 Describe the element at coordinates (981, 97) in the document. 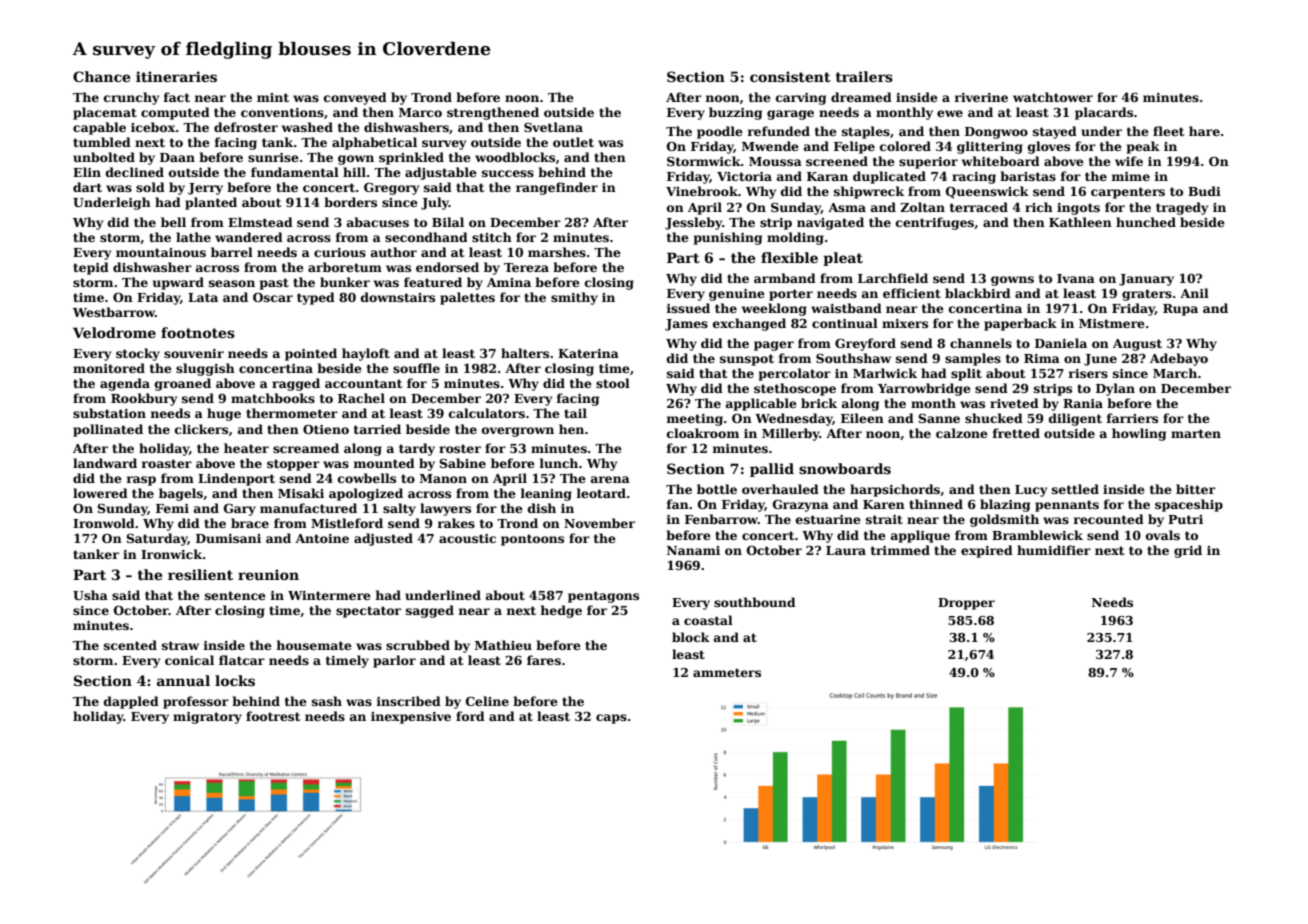

I see `riverine` at that location.
